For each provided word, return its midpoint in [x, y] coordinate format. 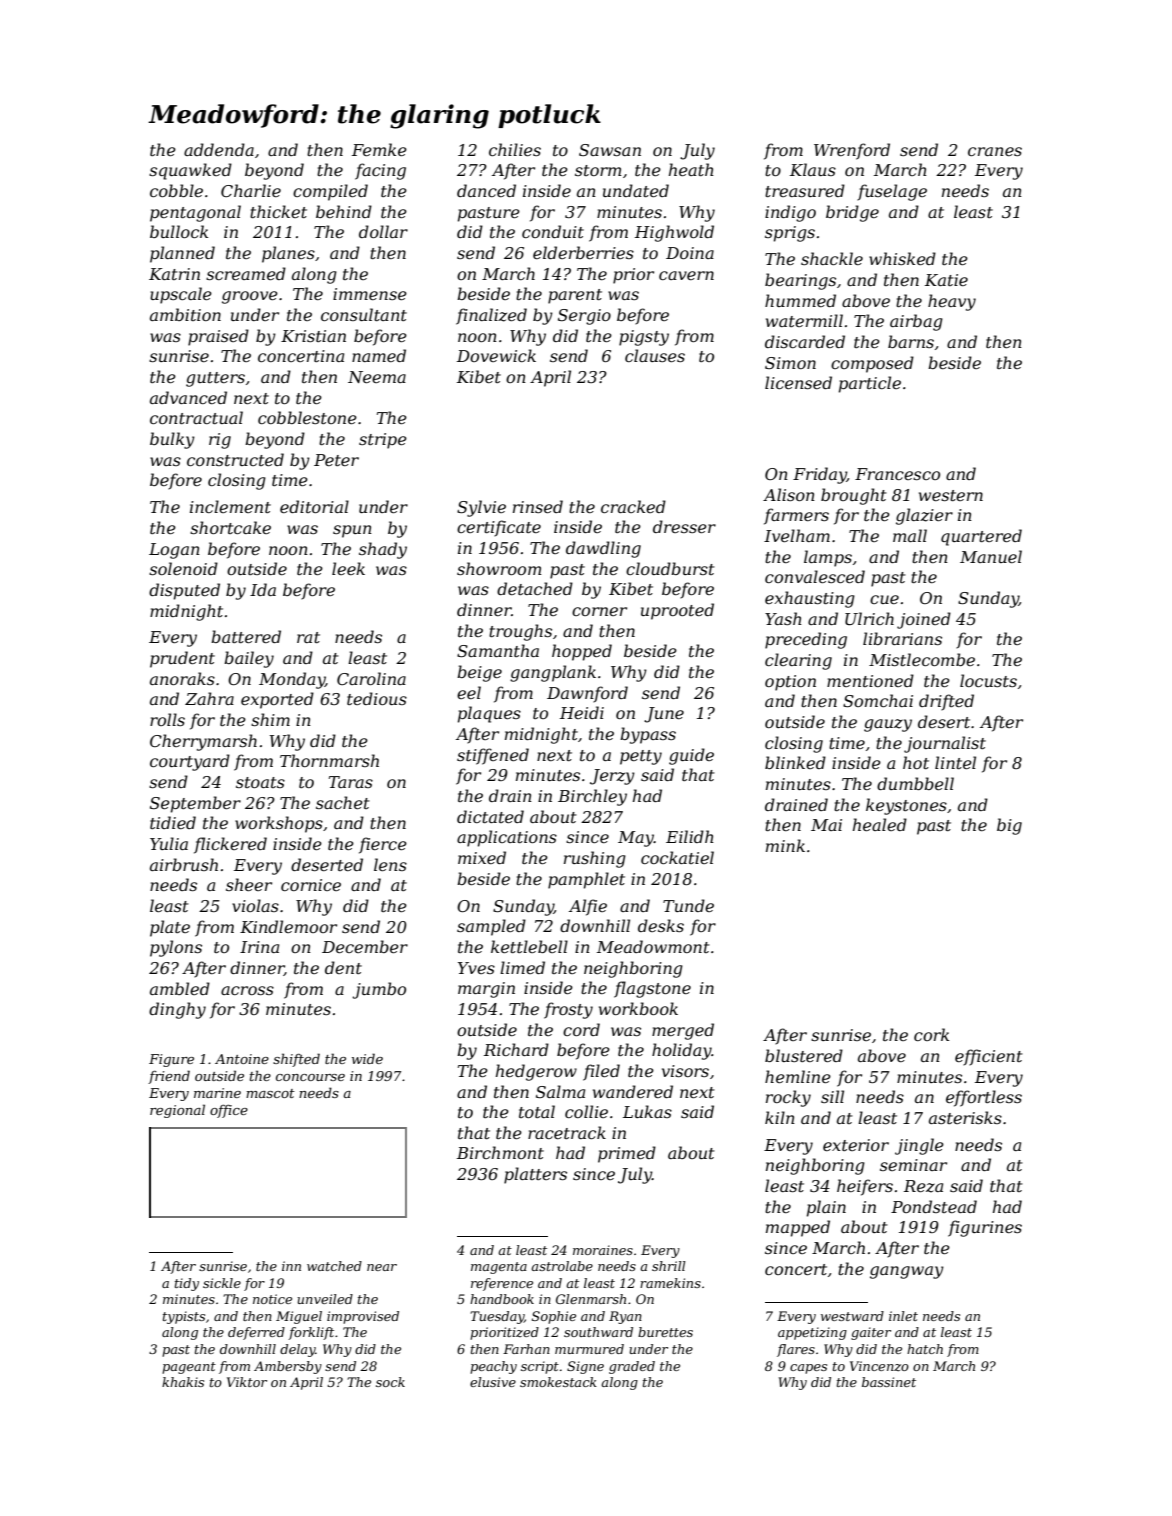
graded [632, 1367]
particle [870, 384]
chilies [515, 149]
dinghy [177, 1010]
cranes [995, 151]
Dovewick [496, 355]
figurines [985, 1228]
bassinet [889, 1382]
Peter [336, 460]
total [537, 1111]
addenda [219, 149]
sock [390, 1382]
